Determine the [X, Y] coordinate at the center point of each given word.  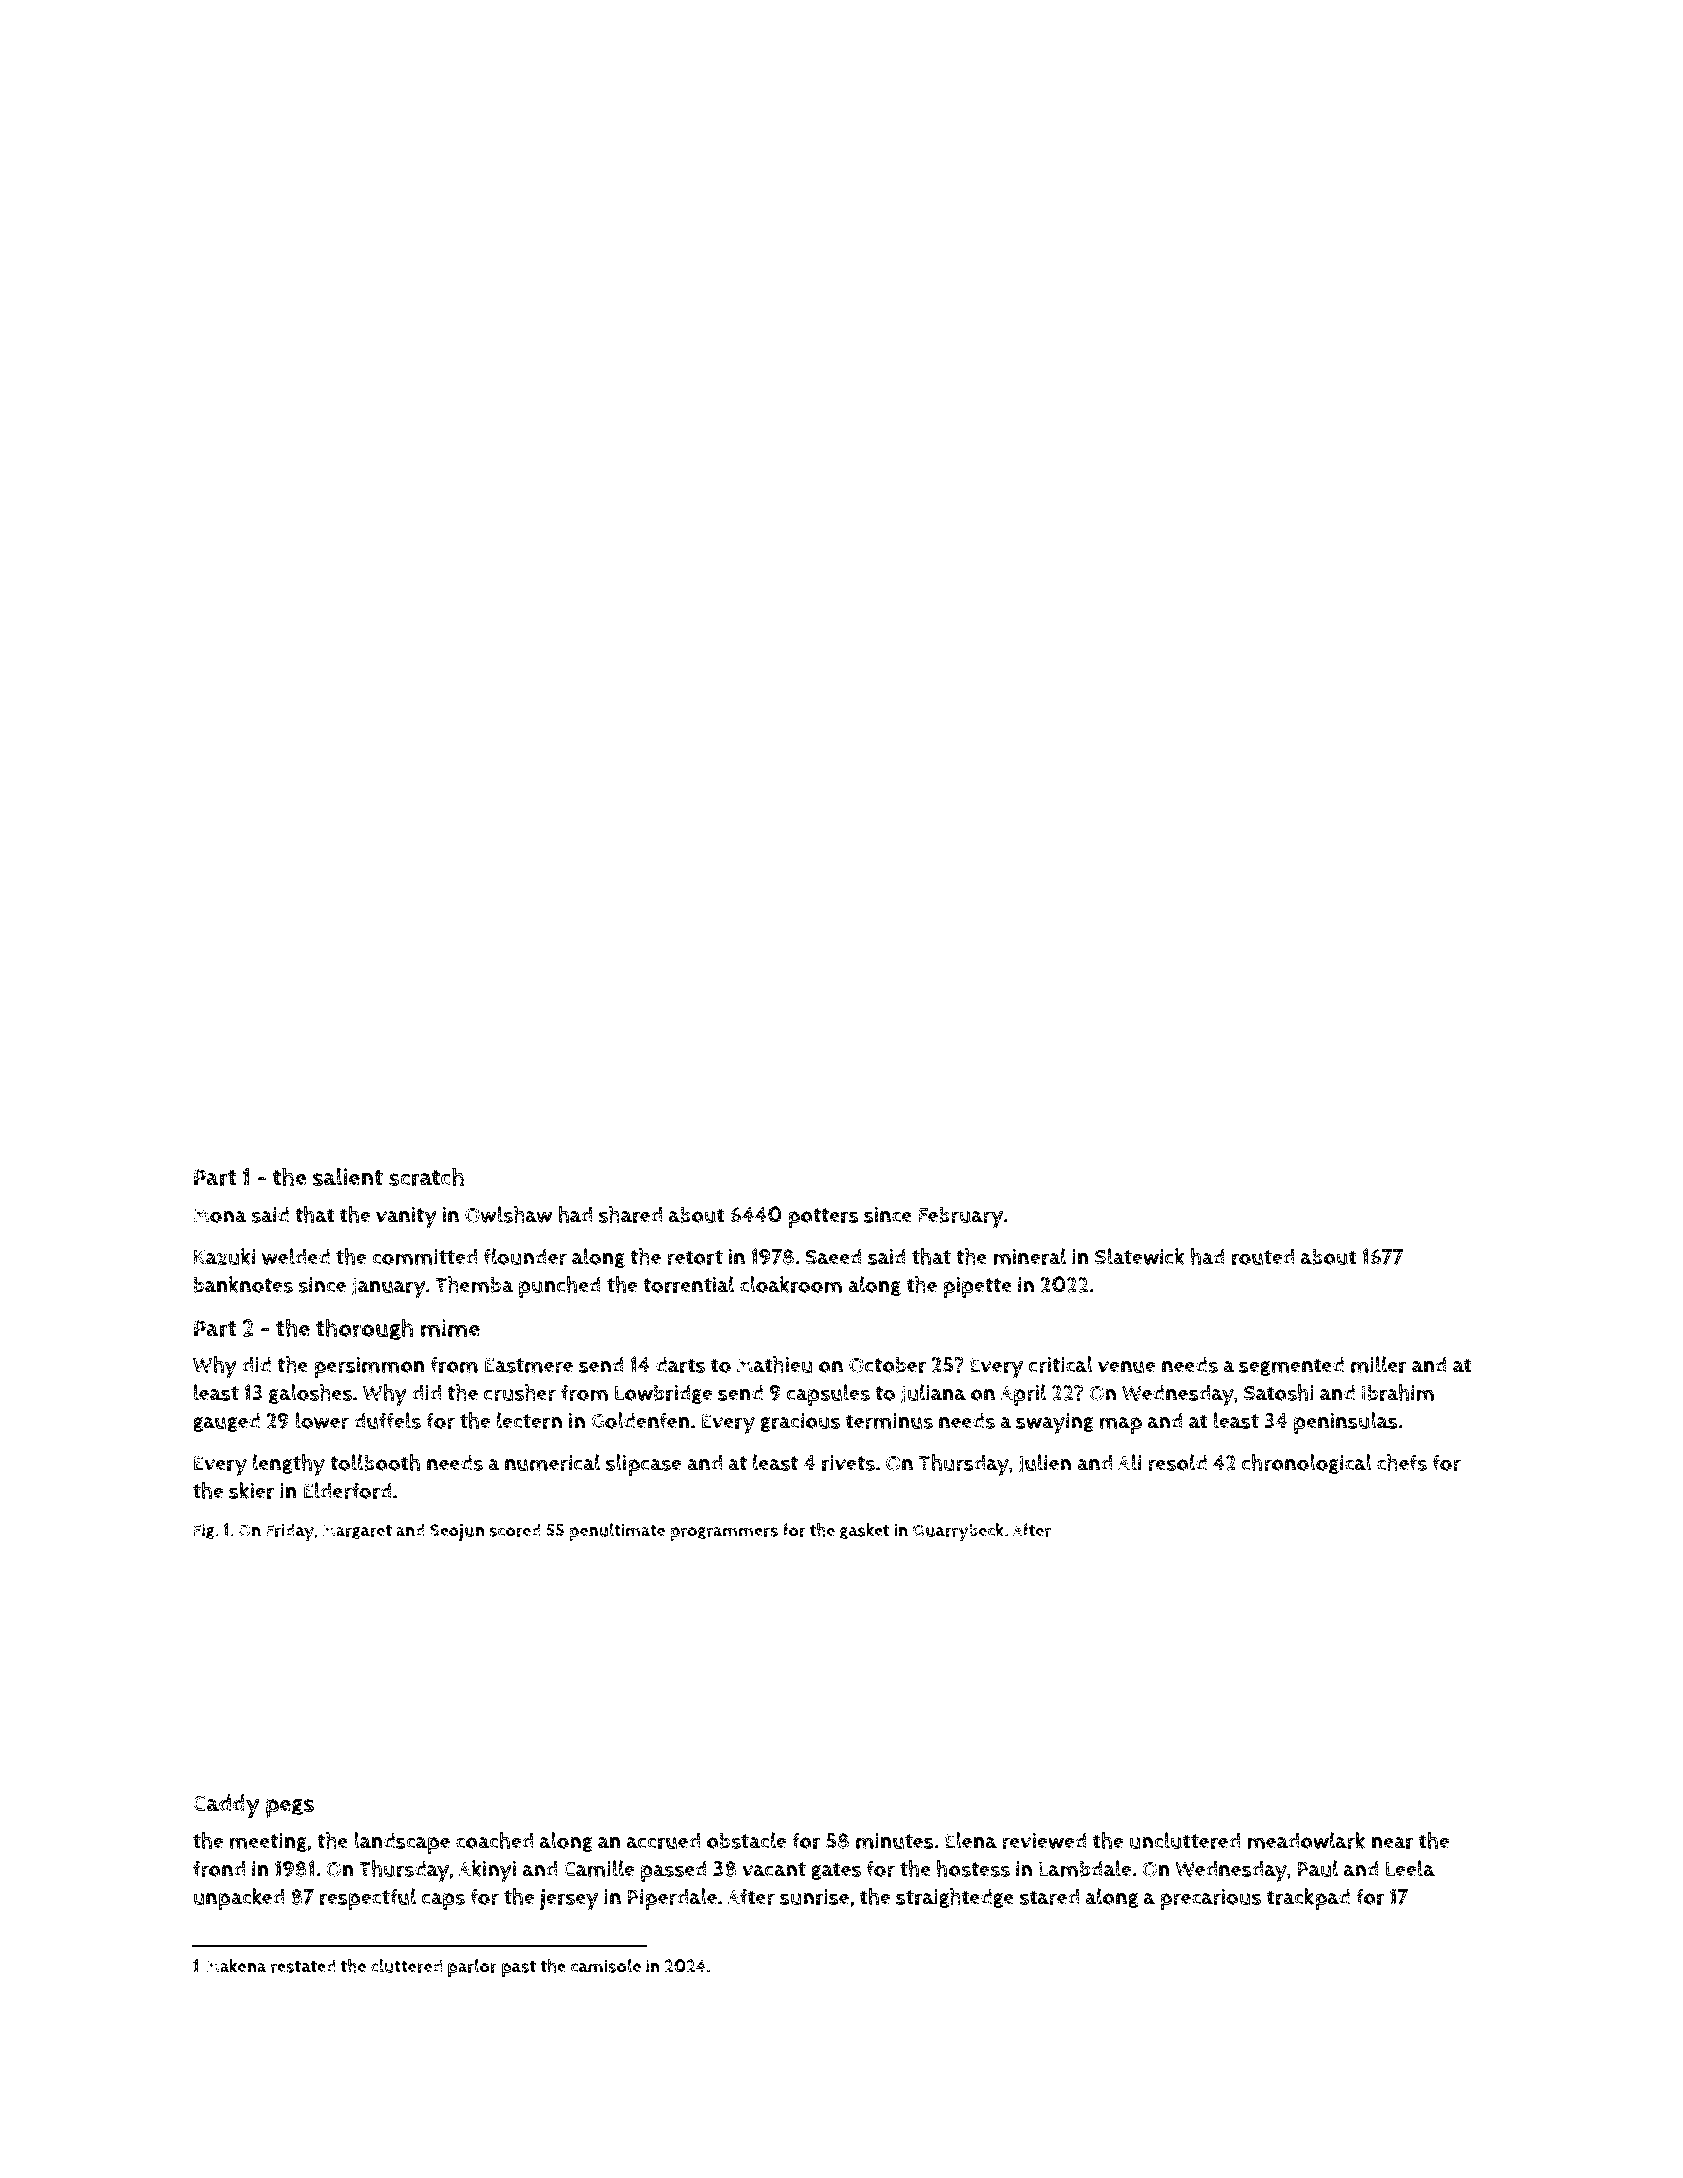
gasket [864, 1531]
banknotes [243, 1284]
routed [1263, 1257]
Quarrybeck [958, 1532]
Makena [236, 1966]
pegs [290, 1808]
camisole [606, 1966]
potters [823, 1218]
